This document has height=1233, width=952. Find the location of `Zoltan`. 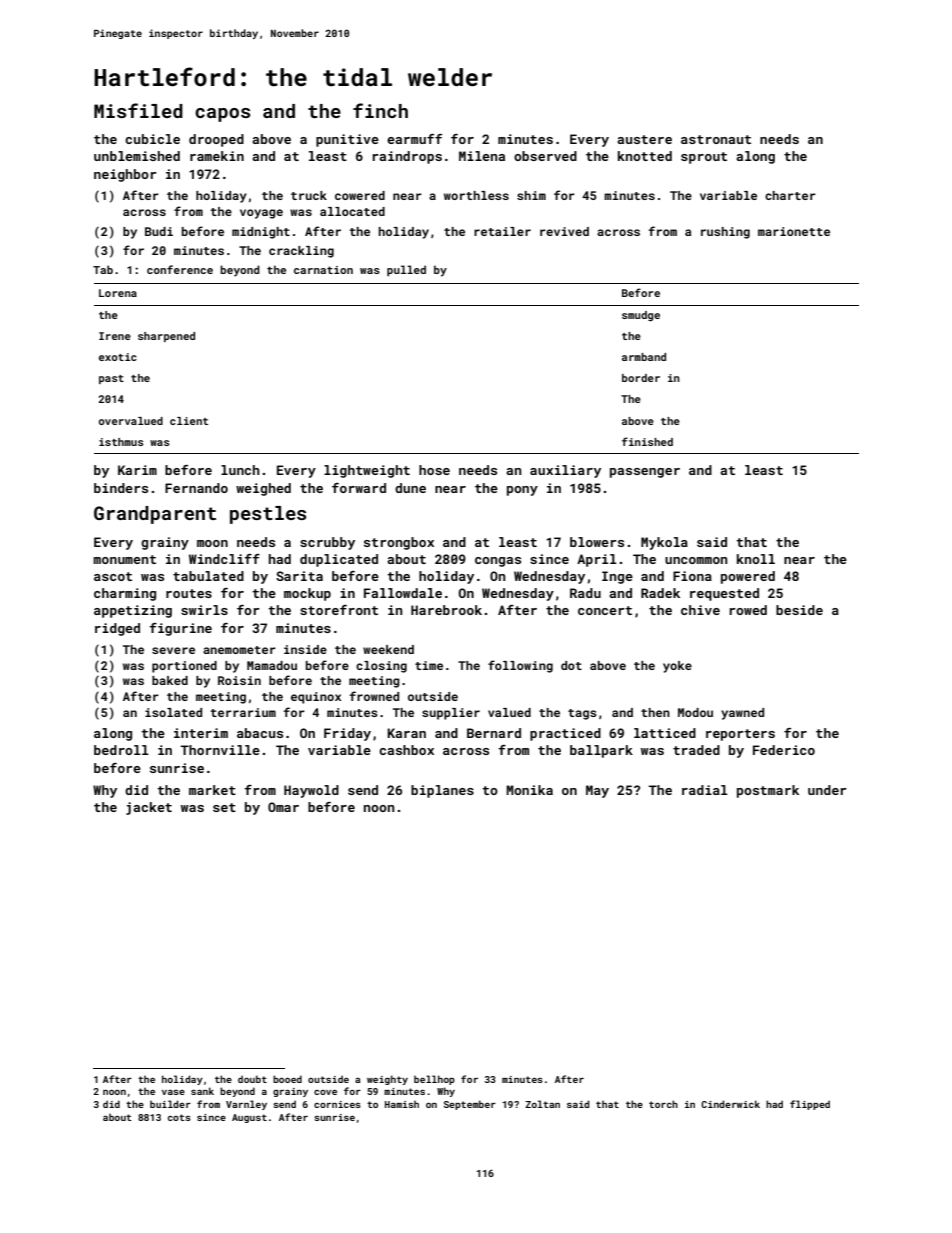

Zoltan is located at coordinates (542, 1104).
